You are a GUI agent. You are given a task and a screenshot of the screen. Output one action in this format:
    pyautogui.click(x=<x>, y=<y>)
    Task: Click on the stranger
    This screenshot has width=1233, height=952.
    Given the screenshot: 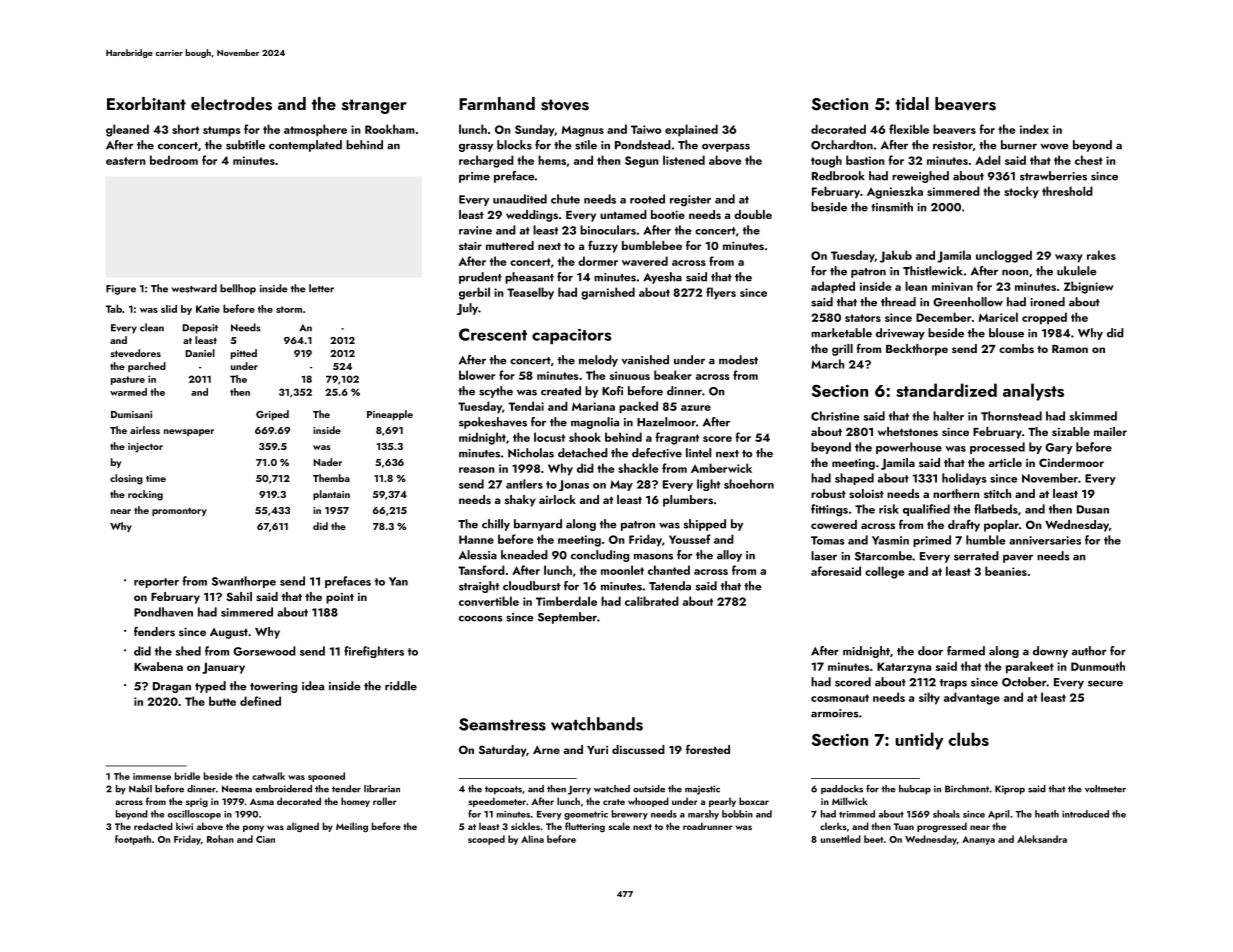 What is the action you would take?
    pyautogui.click(x=374, y=106)
